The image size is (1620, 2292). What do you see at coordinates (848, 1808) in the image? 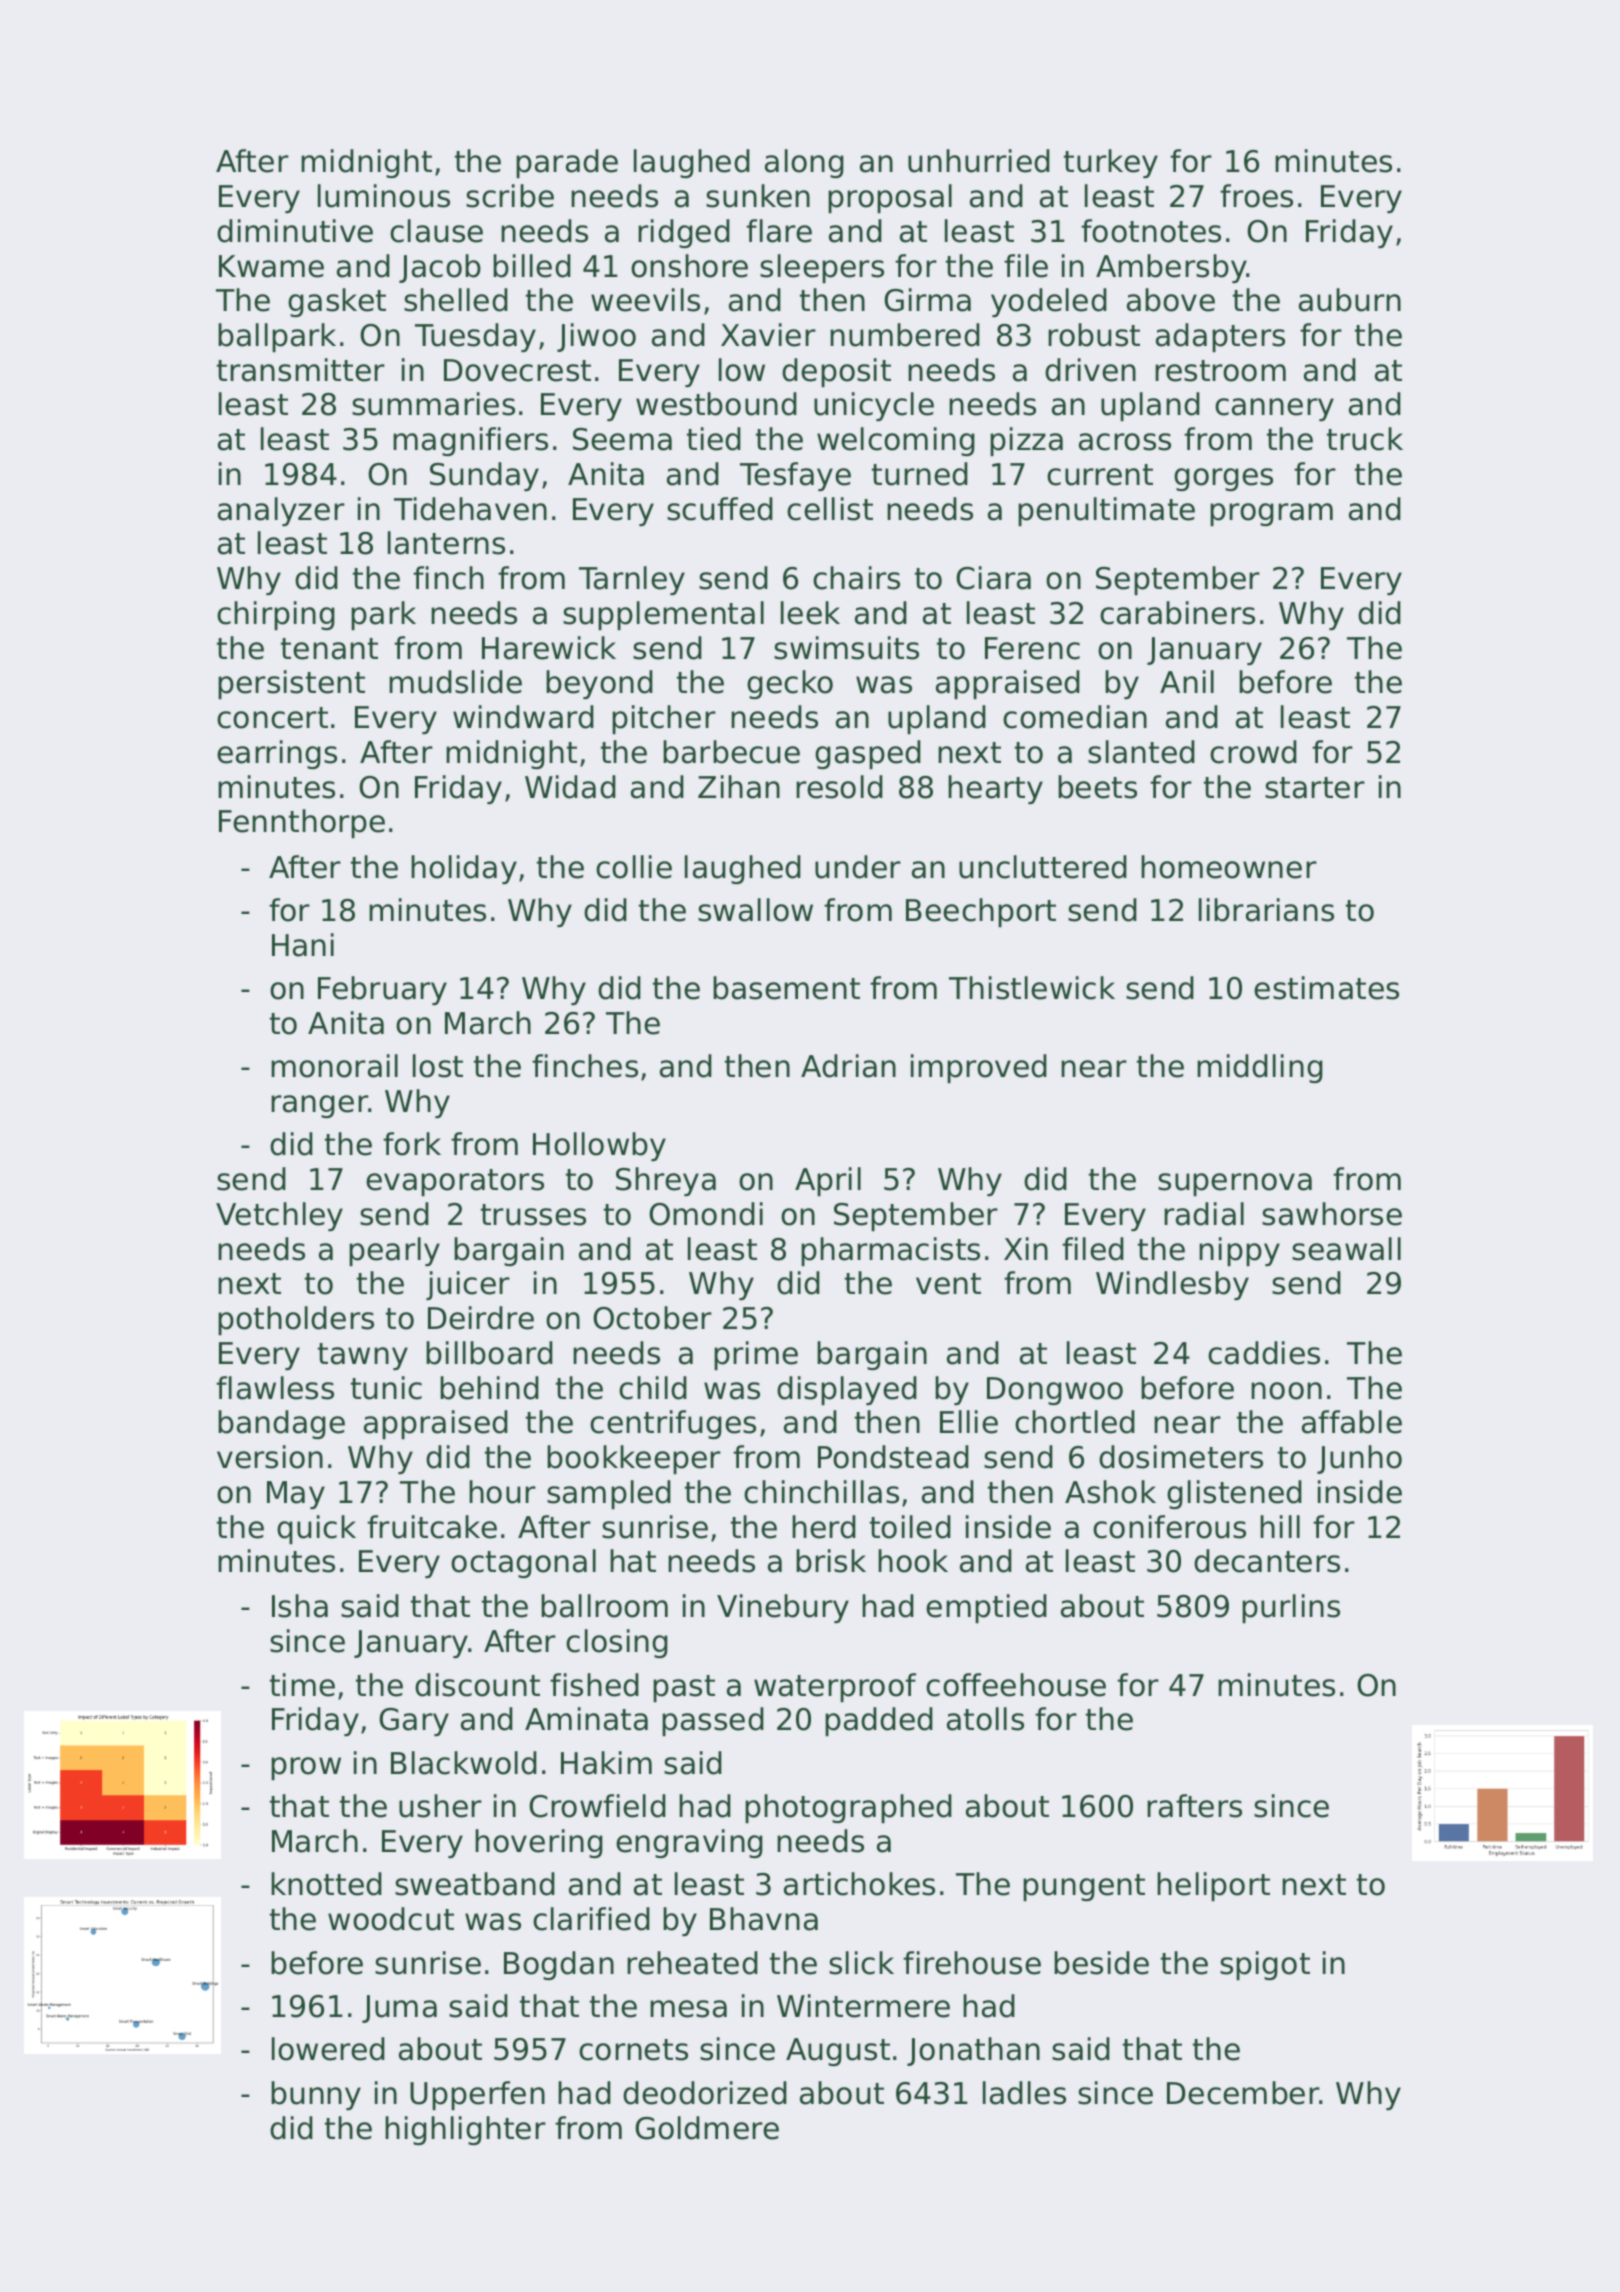
I see `photographed` at bounding box center [848, 1808].
